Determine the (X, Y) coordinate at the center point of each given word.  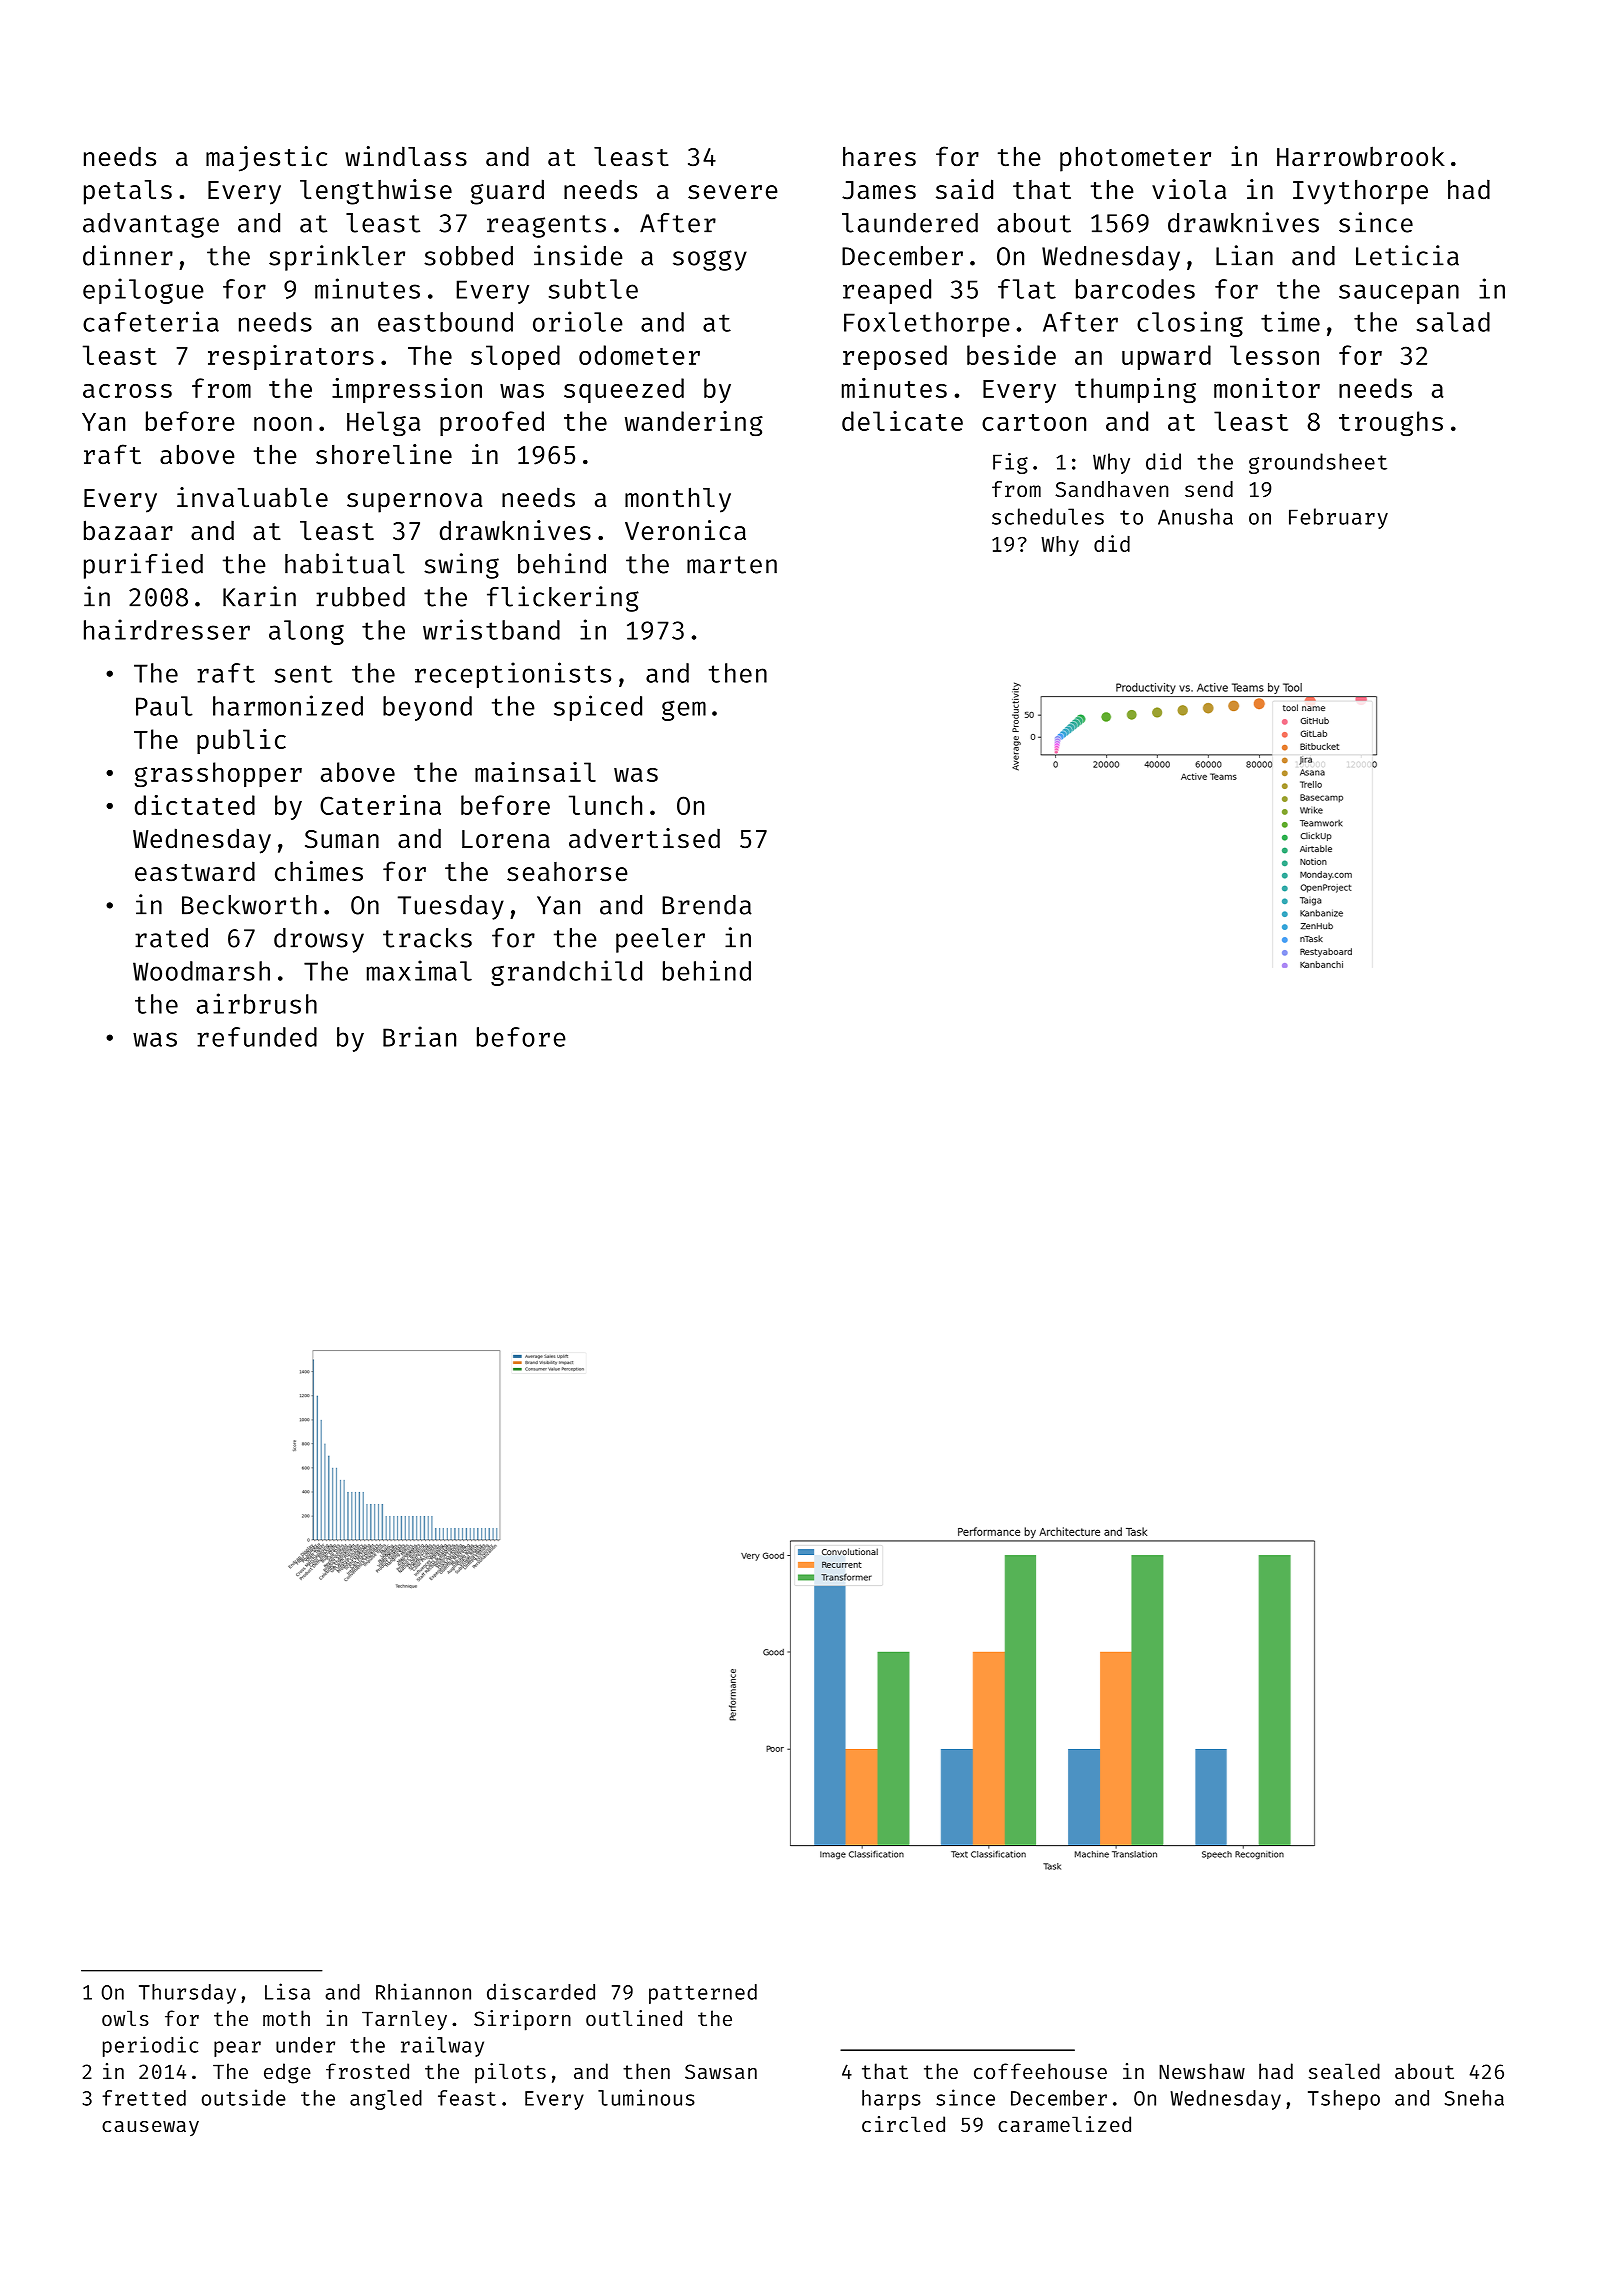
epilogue (143, 291)
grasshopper (218, 774)
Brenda (707, 905)
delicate (902, 421)
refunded (257, 1037)
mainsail (535, 772)
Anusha (1195, 516)
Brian (419, 1036)
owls (125, 2018)
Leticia (1407, 255)
